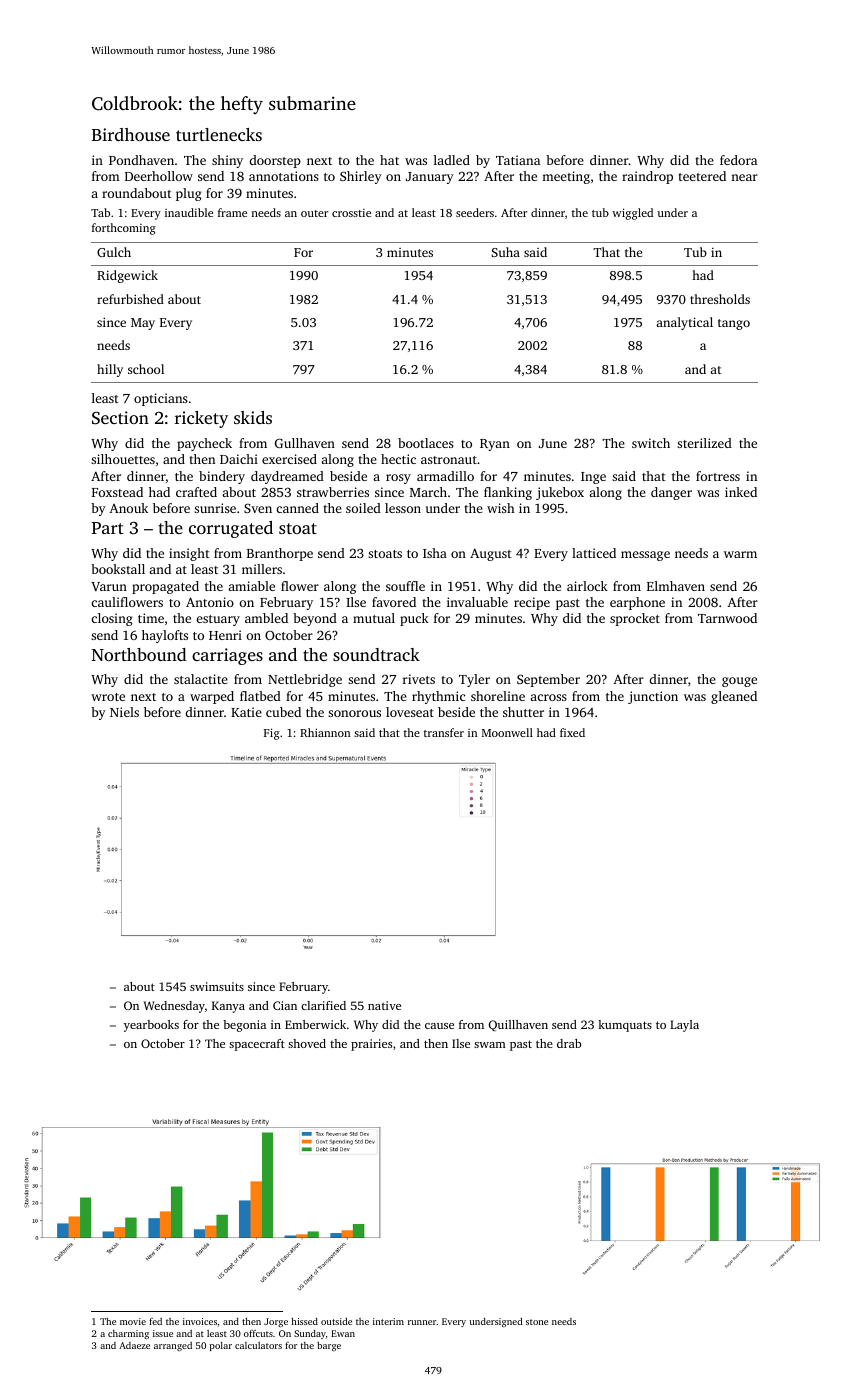  I want to click on puck, so click(414, 619).
